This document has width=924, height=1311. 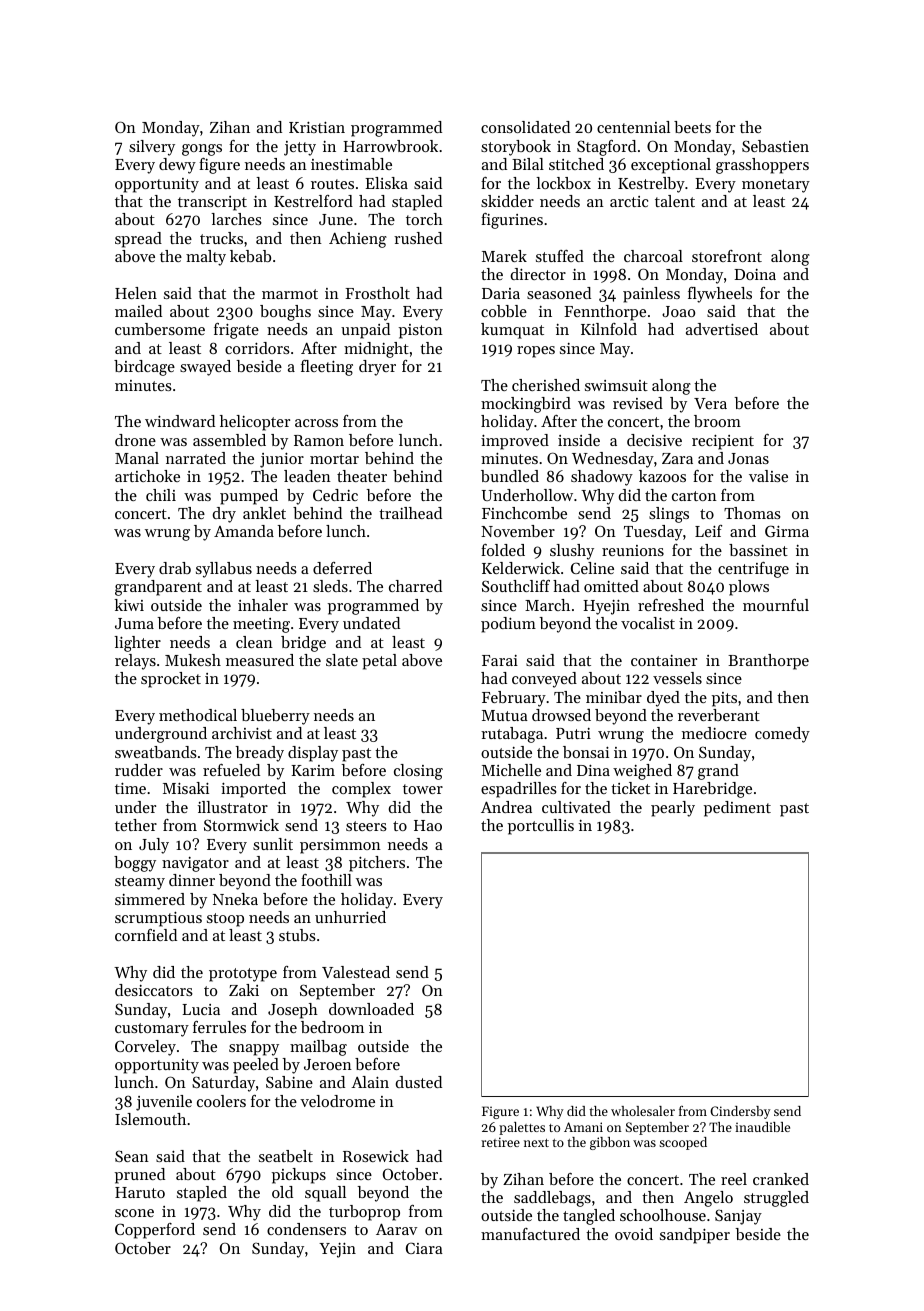 I want to click on marmot, so click(x=290, y=294).
